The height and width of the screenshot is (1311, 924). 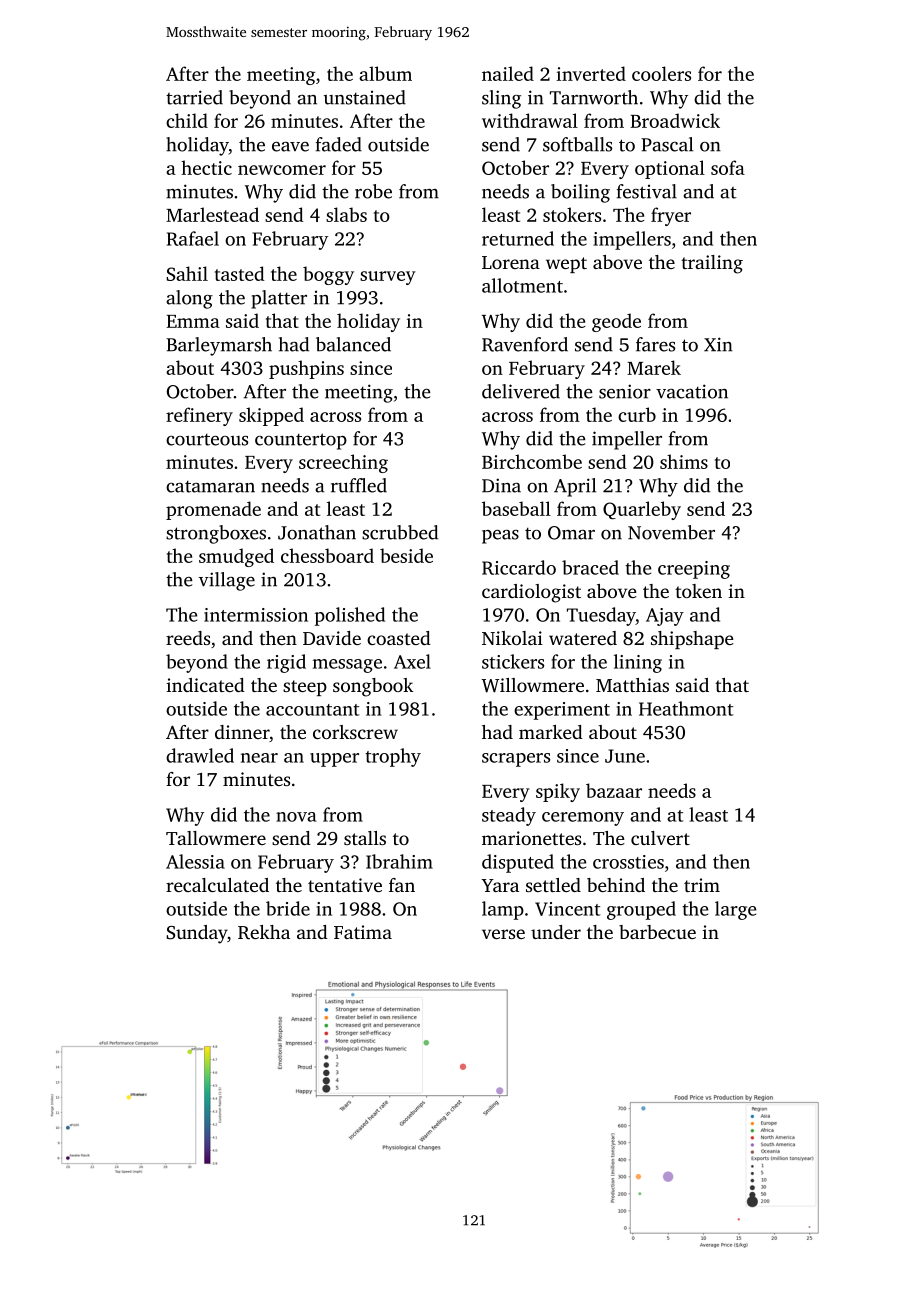 I want to click on strongboxes, so click(x=216, y=534).
